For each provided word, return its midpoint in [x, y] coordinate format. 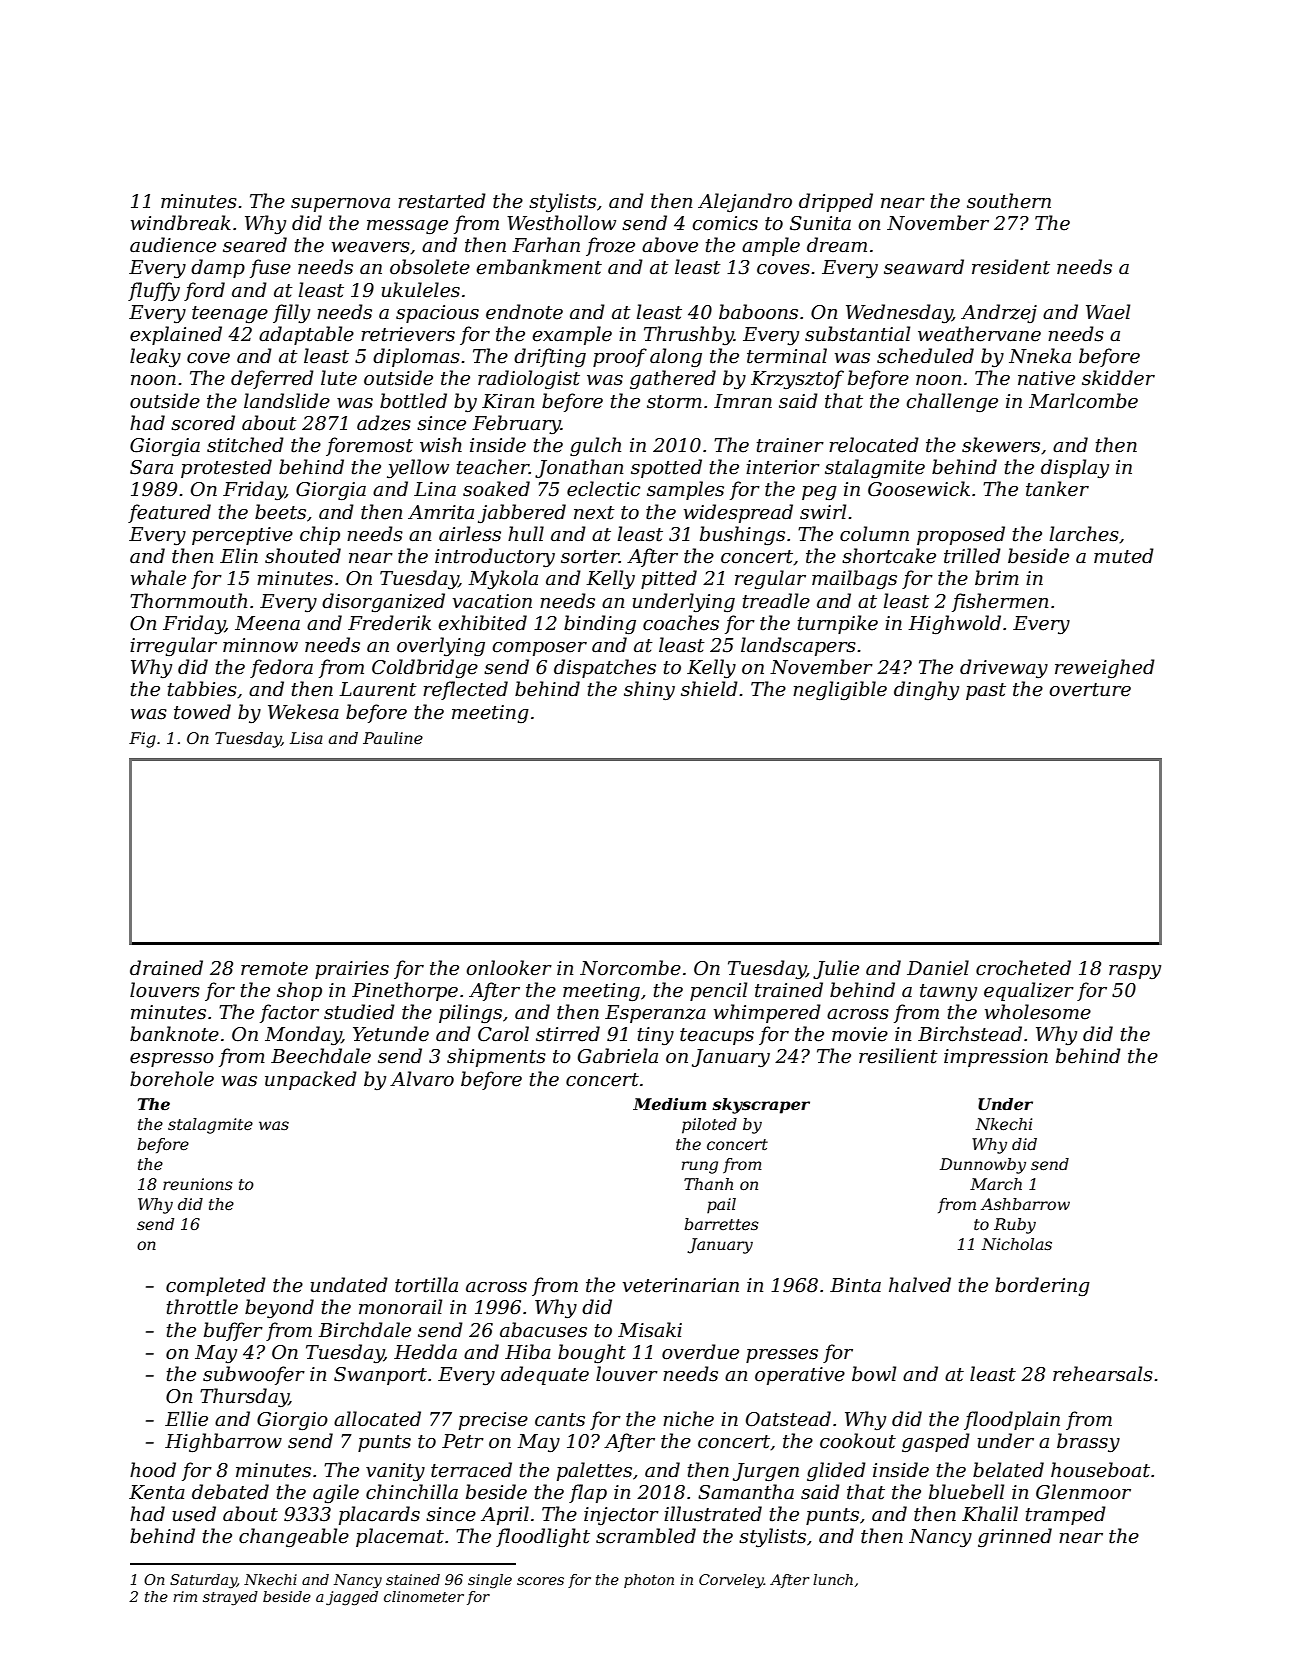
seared [255, 245]
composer [539, 649]
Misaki [650, 1330]
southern [1009, 201]
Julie [836, 969]
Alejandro [745, 202]
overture [1090, 690]
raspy [1135, 972]
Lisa [306, 738]
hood [153, 1470]
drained [166, 968]
